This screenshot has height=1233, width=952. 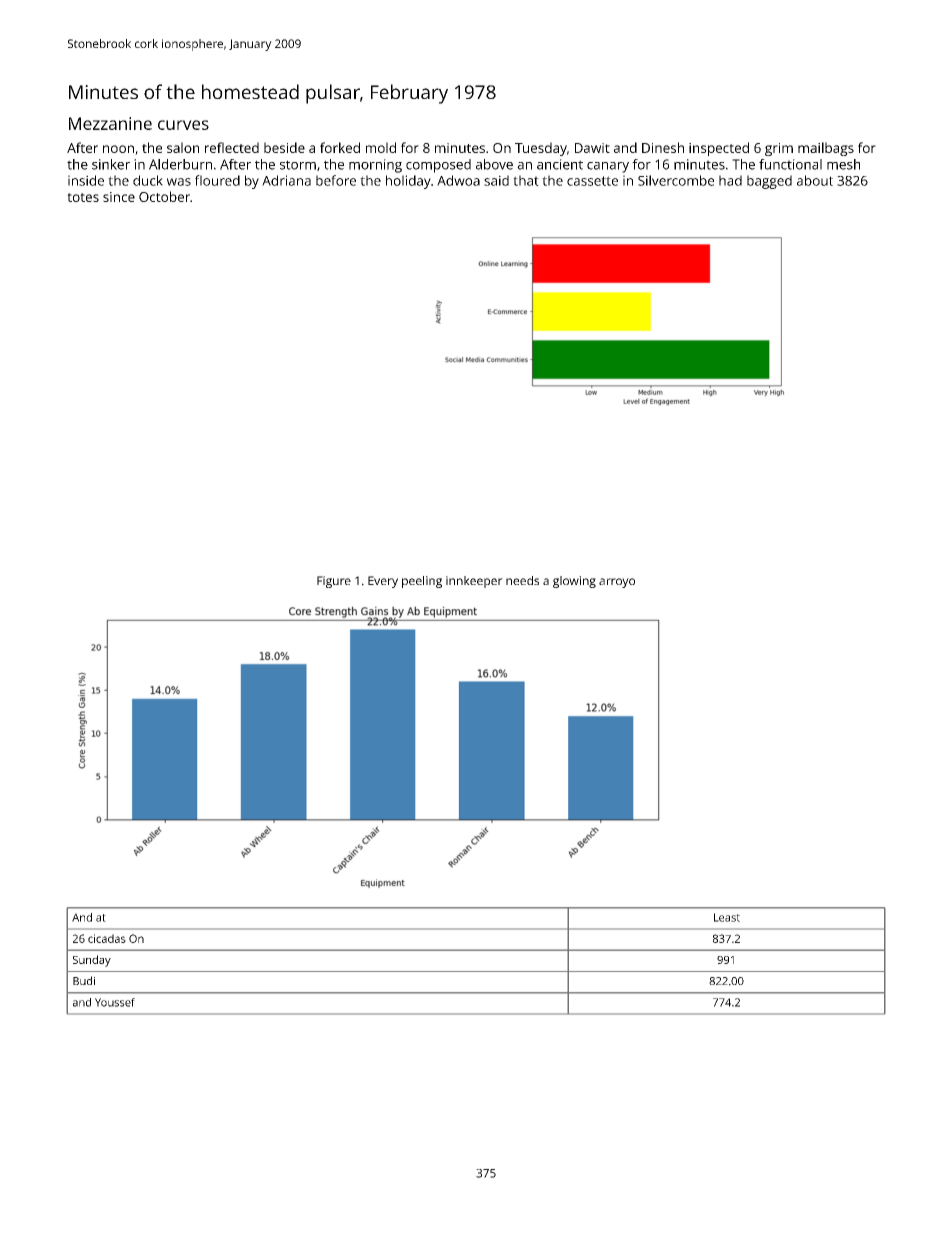 What do you see at coordinates (110, 123) in the screenshot?
I see `Mezzanine` at bounding box center [110, 123].
